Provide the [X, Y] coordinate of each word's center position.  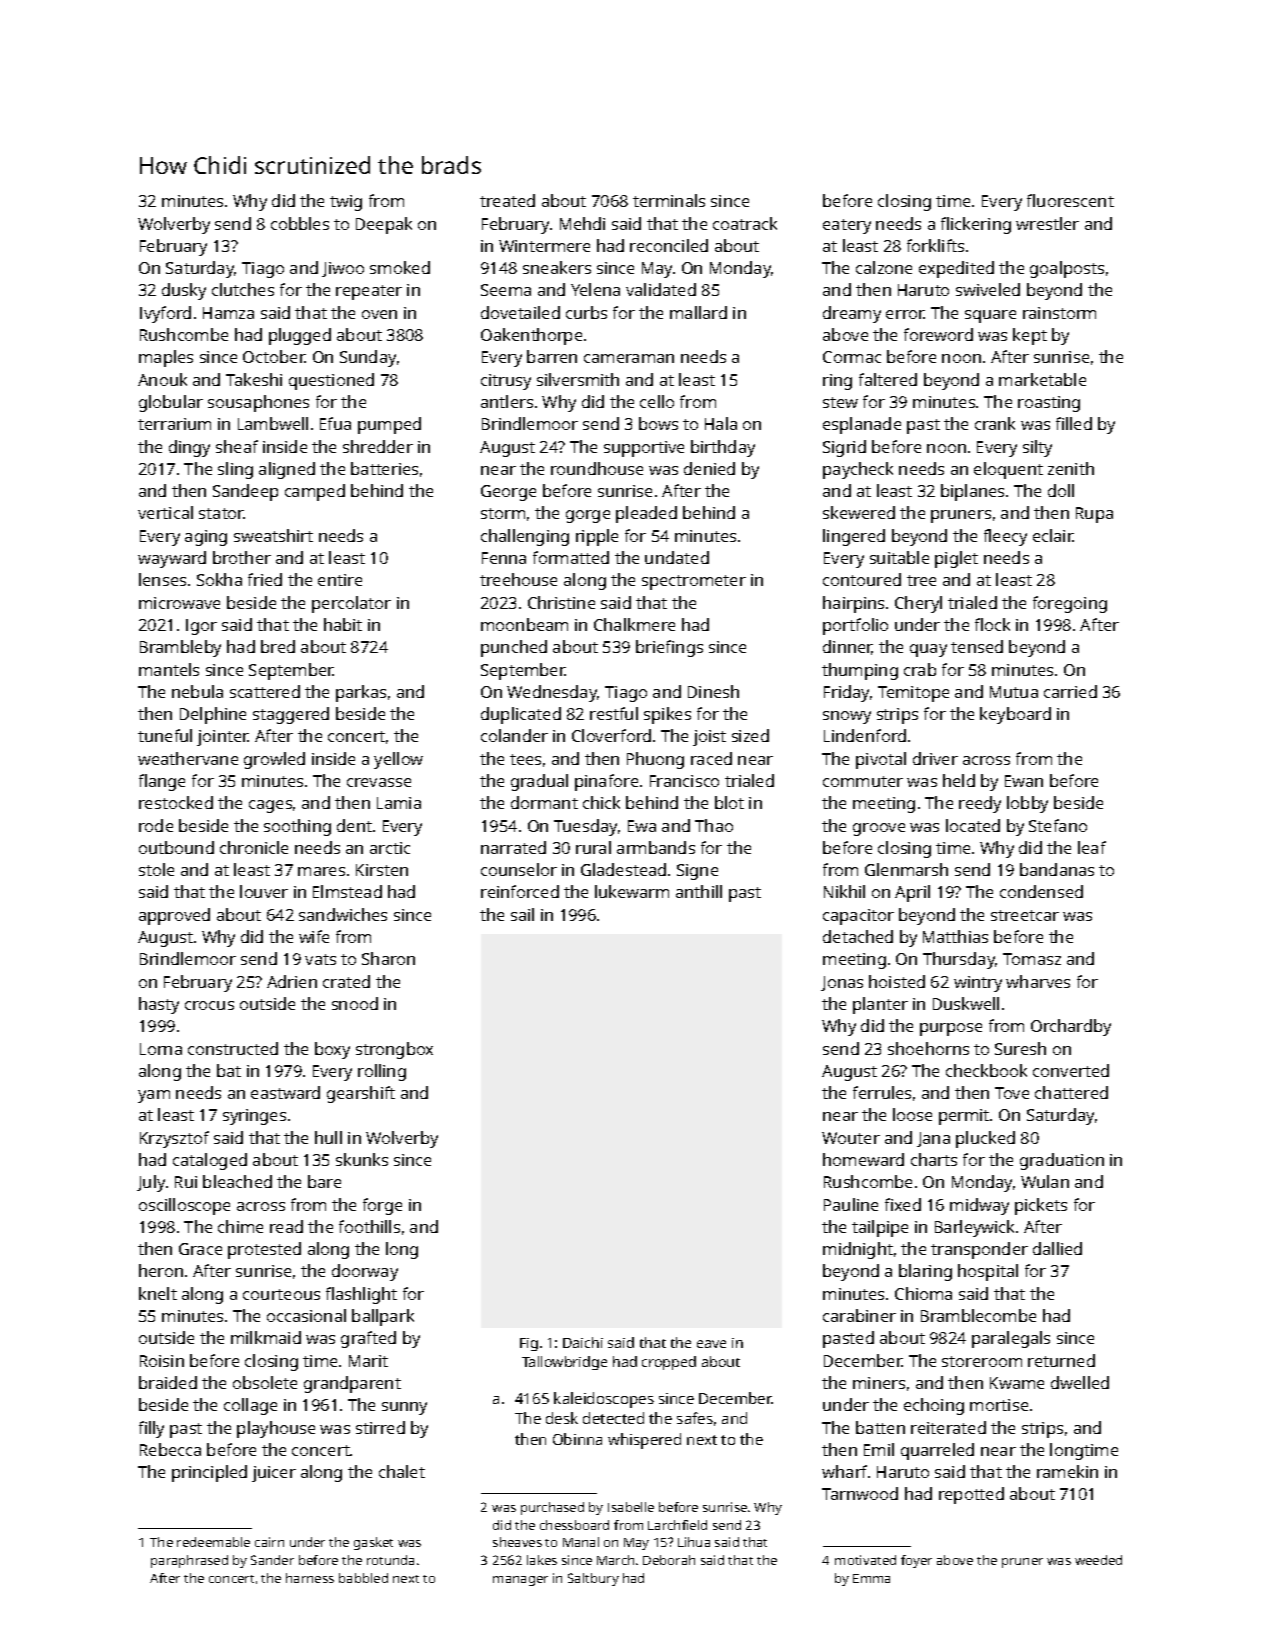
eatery [847, 226]
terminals [669, 200]
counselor [519, 869]
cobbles [300, 223]
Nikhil [844, 891]
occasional [306, 1315]
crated [346, 981]
